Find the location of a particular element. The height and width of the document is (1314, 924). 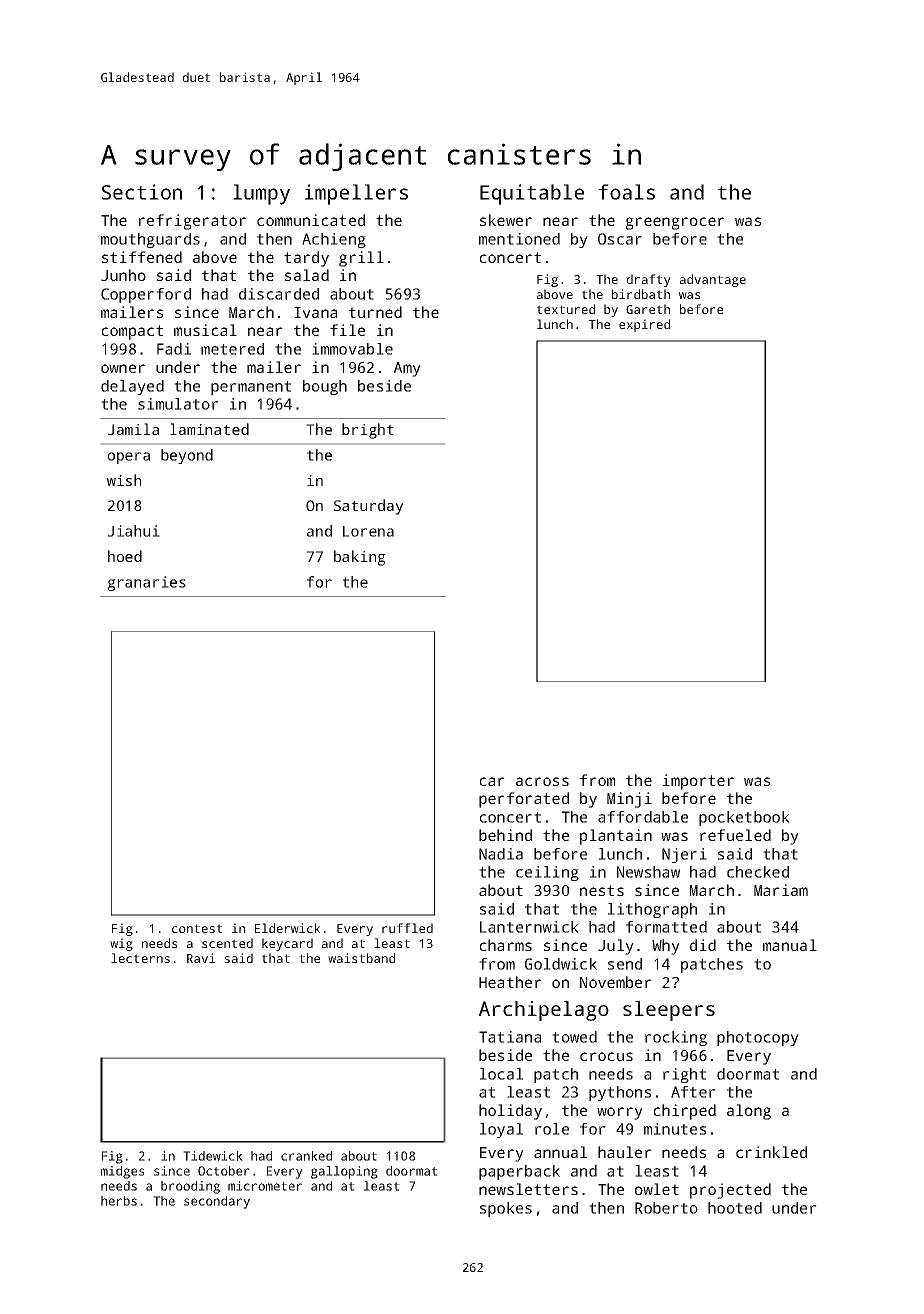

importer is located at coordinates (698, 782).
